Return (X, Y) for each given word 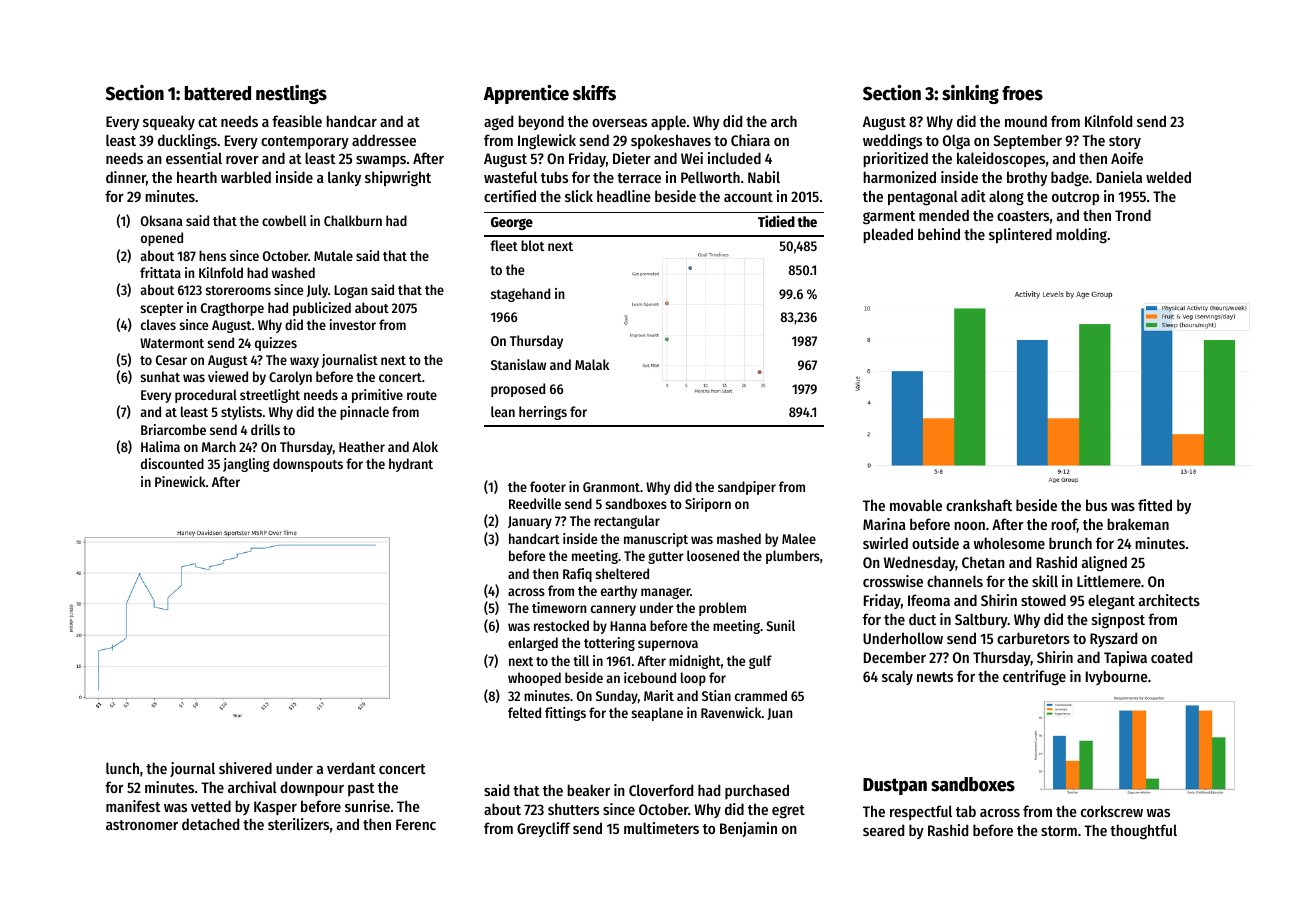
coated (1171, 657)
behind (939, 234)
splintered (1020, 235)
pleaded (888, 235)
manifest (133, 806)
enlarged (533, 644)
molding (1081, 236)
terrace (639, 178)
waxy (304, 362)
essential (194, 158)
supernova (668, 645)
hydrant (411, 465)
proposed (518, 390)
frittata (160, 272)
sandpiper (747, 488)
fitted (1155, 505)
